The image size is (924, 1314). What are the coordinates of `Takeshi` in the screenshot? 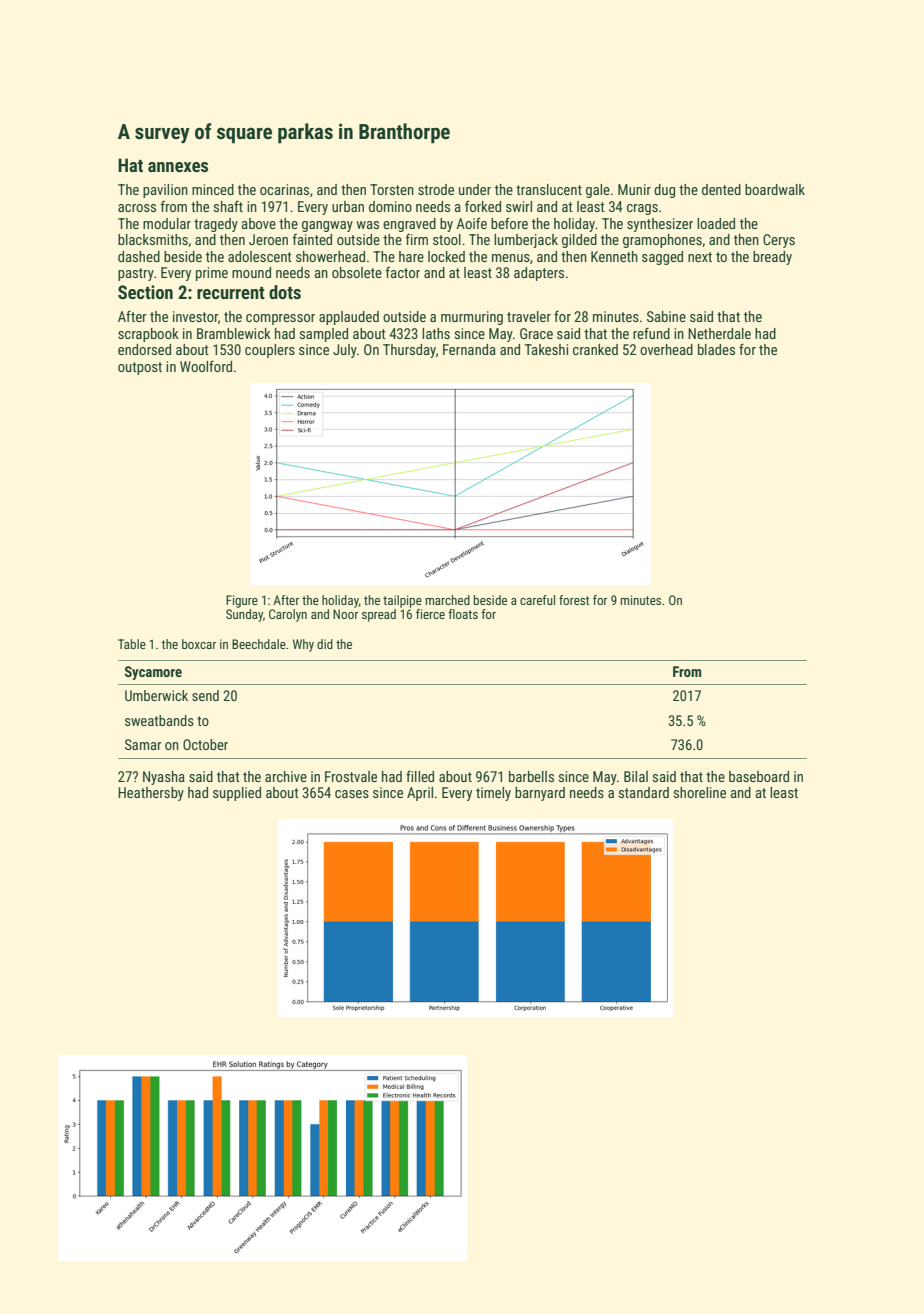 It's located at (546, 349).
